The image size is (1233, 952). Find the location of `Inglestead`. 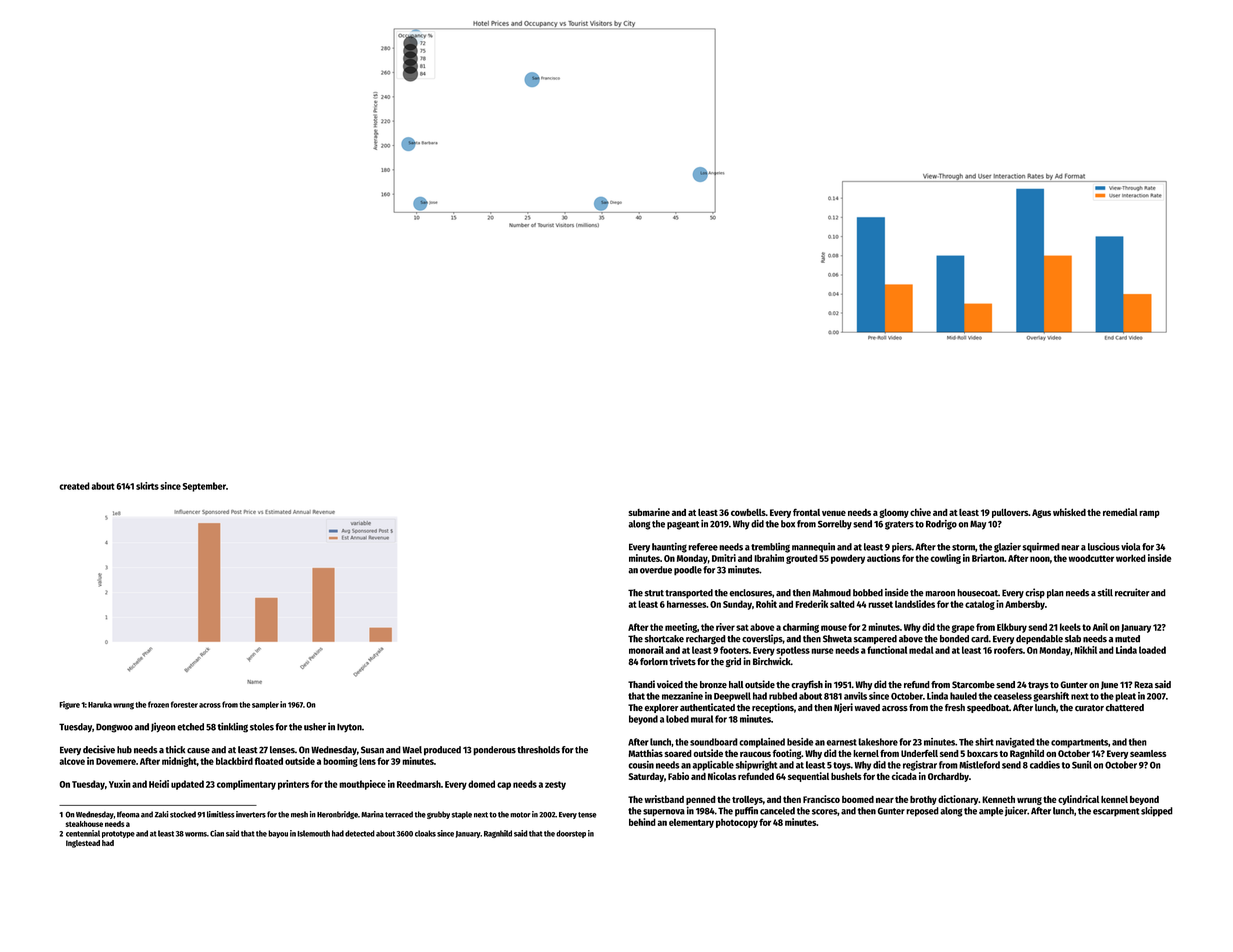

Inglestead is located at coordinates (83, 844).
